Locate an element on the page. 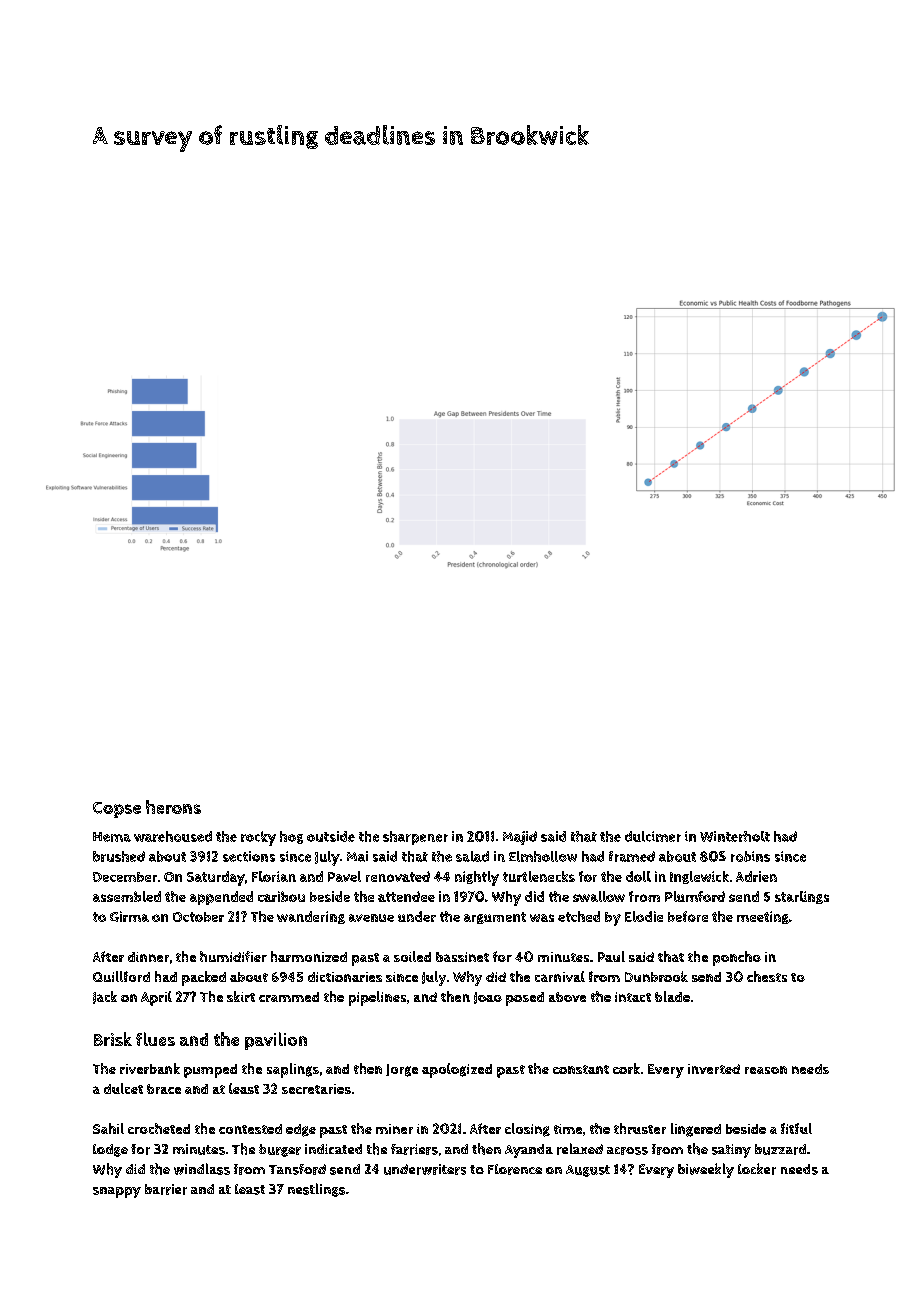 The image size is (924, 1308). attendee is located at coordinates (406, 896).
